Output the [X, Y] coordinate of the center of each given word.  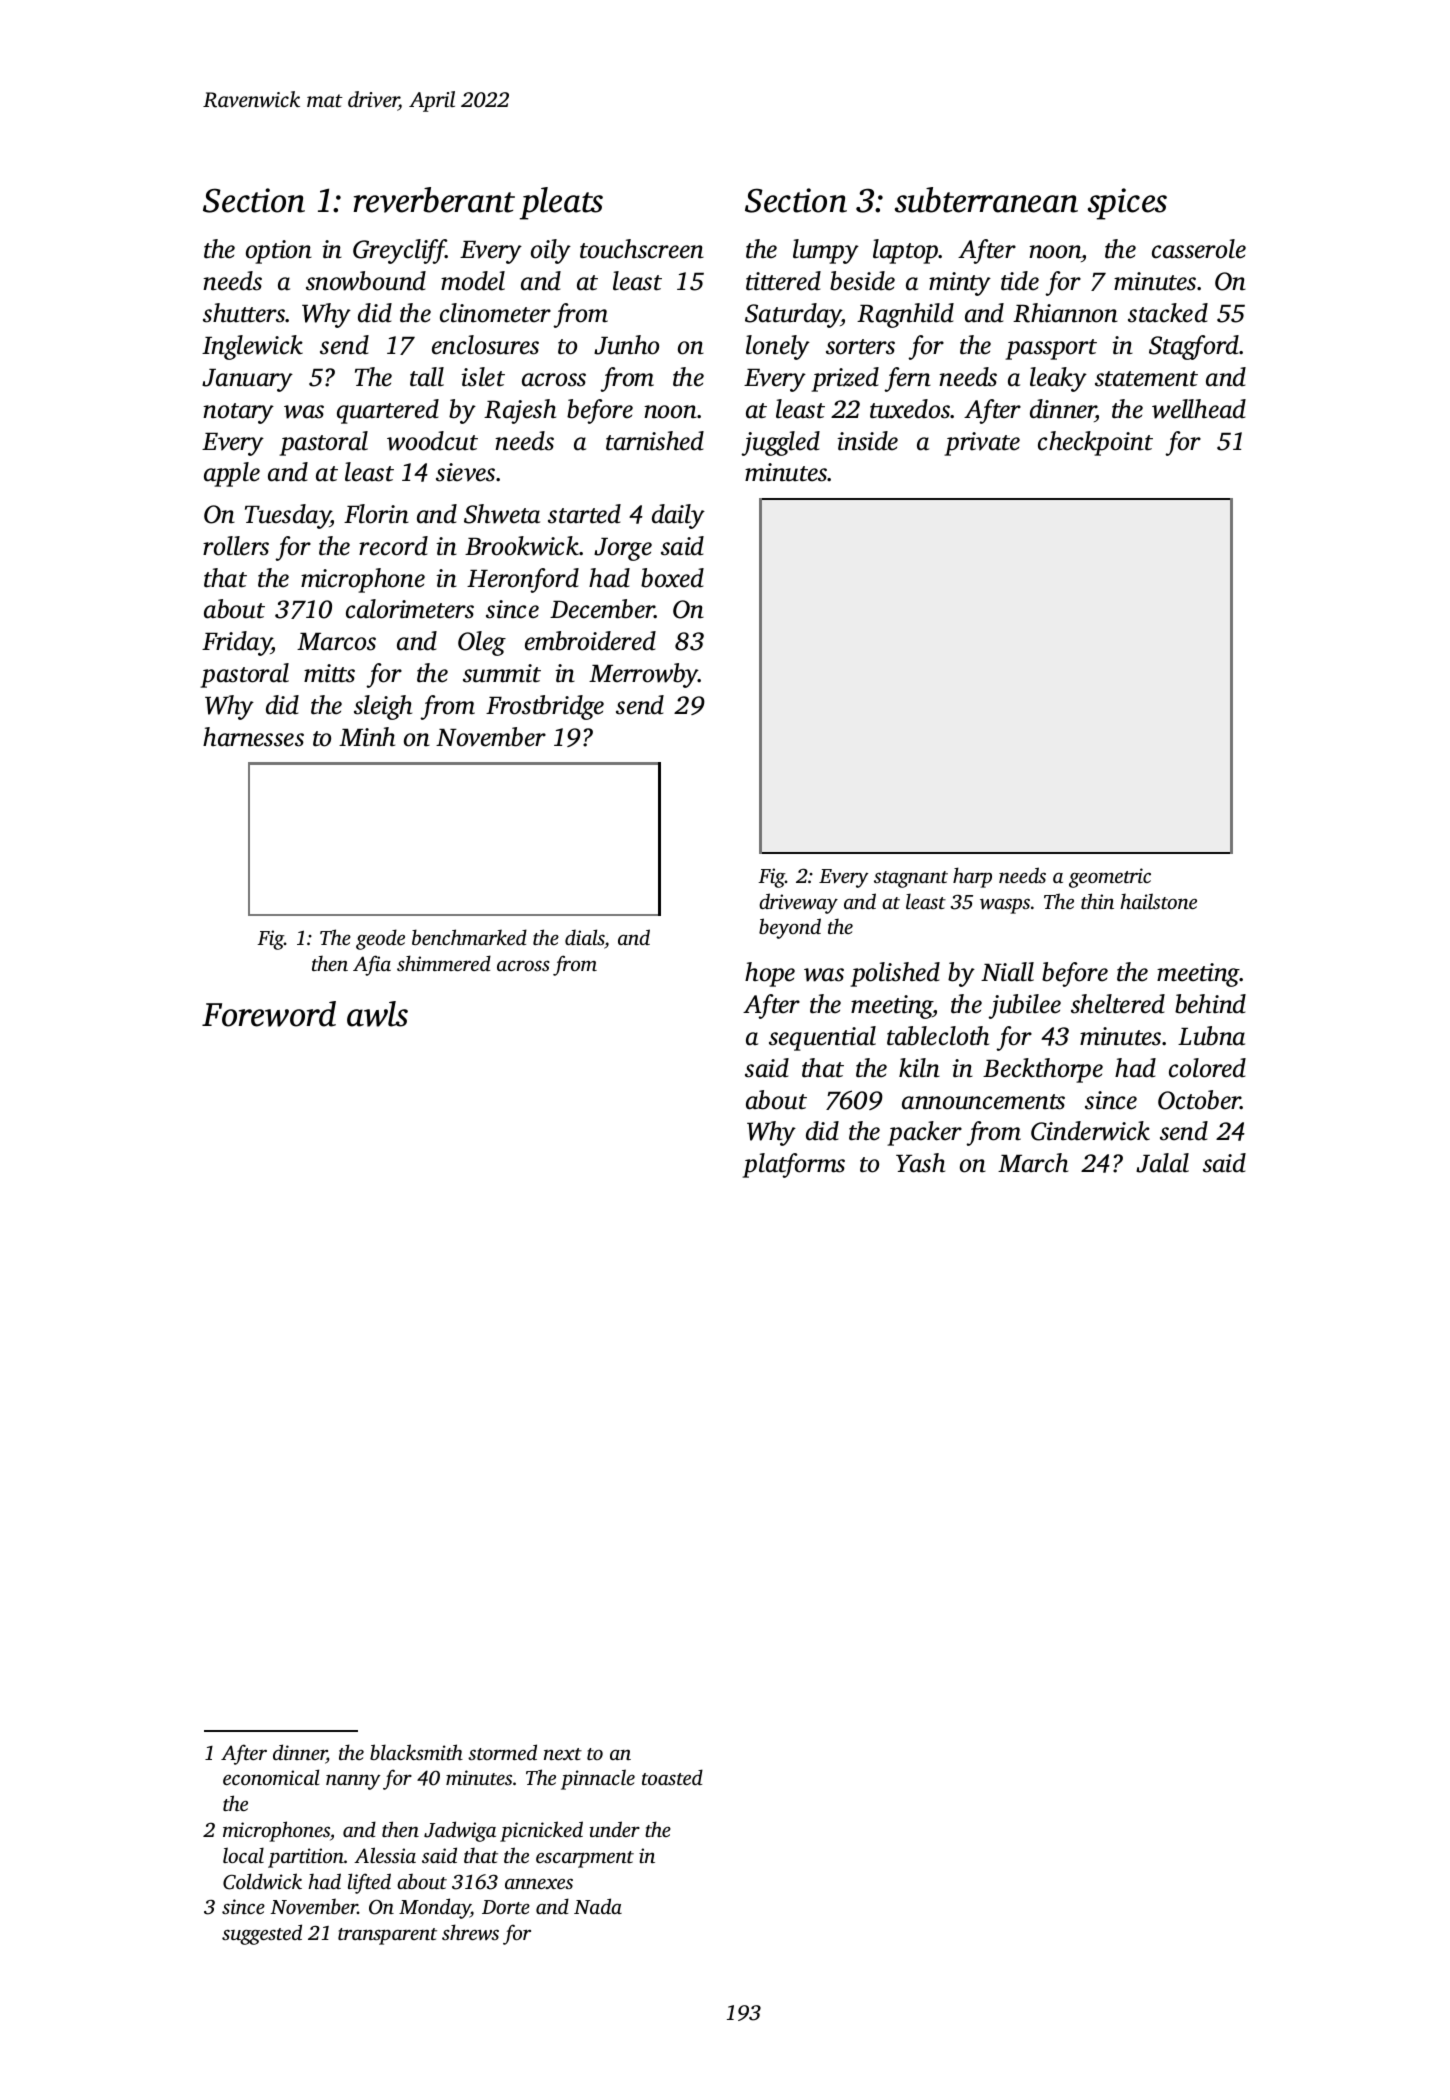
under [614, 1829]
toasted [672, 1777]
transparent [387, 1936]
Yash [920, 1163]
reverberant [434, 200]
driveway [798, 903]
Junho [626, 345]
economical [271, 1777]
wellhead [1199, 409]
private [982, 444]
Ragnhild [905, 315]
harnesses [253, 737]
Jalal [1162, 1163]
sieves [465, 472]
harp [972, 877]
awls [377, 1014]
